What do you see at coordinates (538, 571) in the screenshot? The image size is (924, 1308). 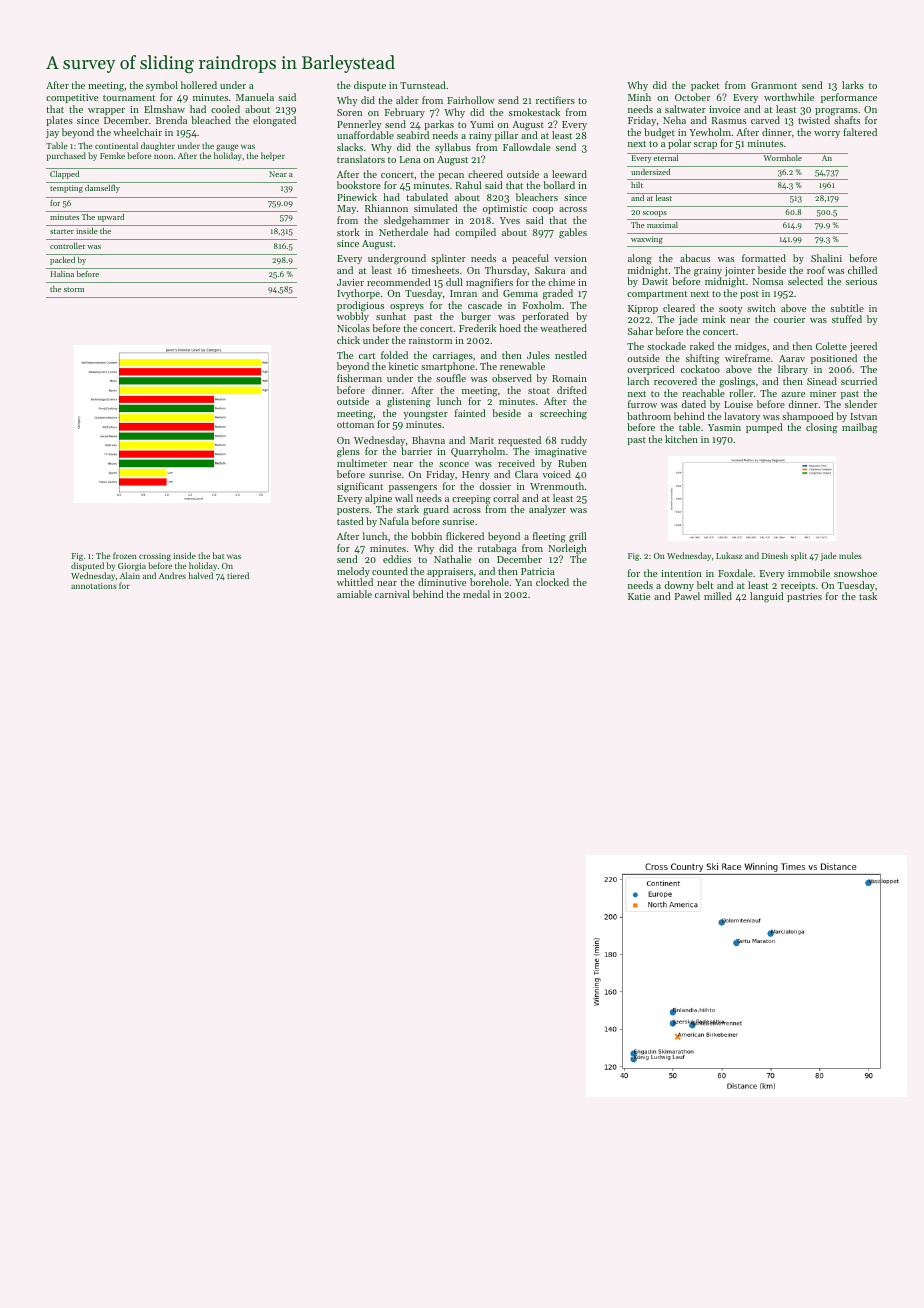 I see `Patricia` at bounding box center [538, 571].
